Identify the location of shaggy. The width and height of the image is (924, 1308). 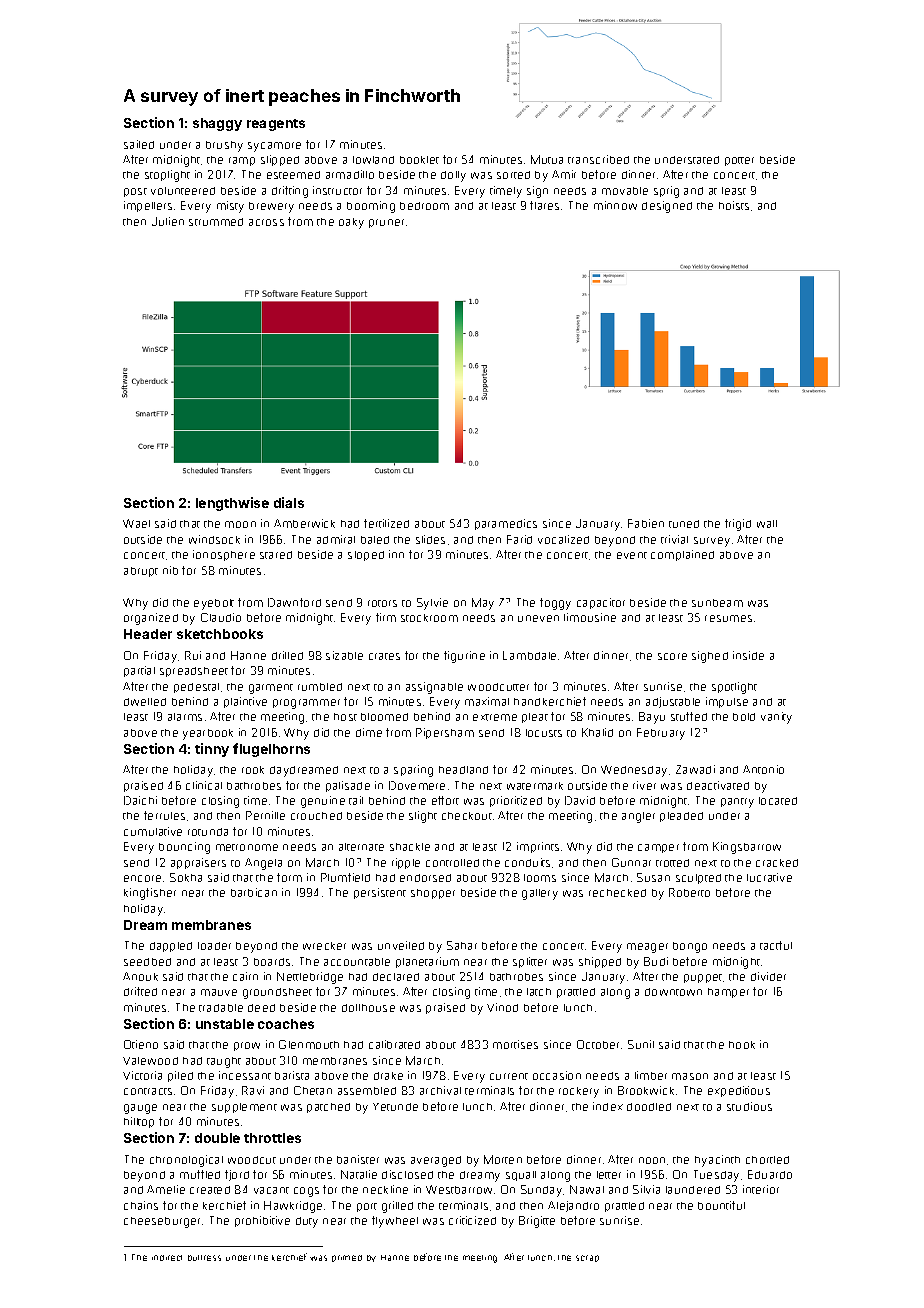
(217, 124).
